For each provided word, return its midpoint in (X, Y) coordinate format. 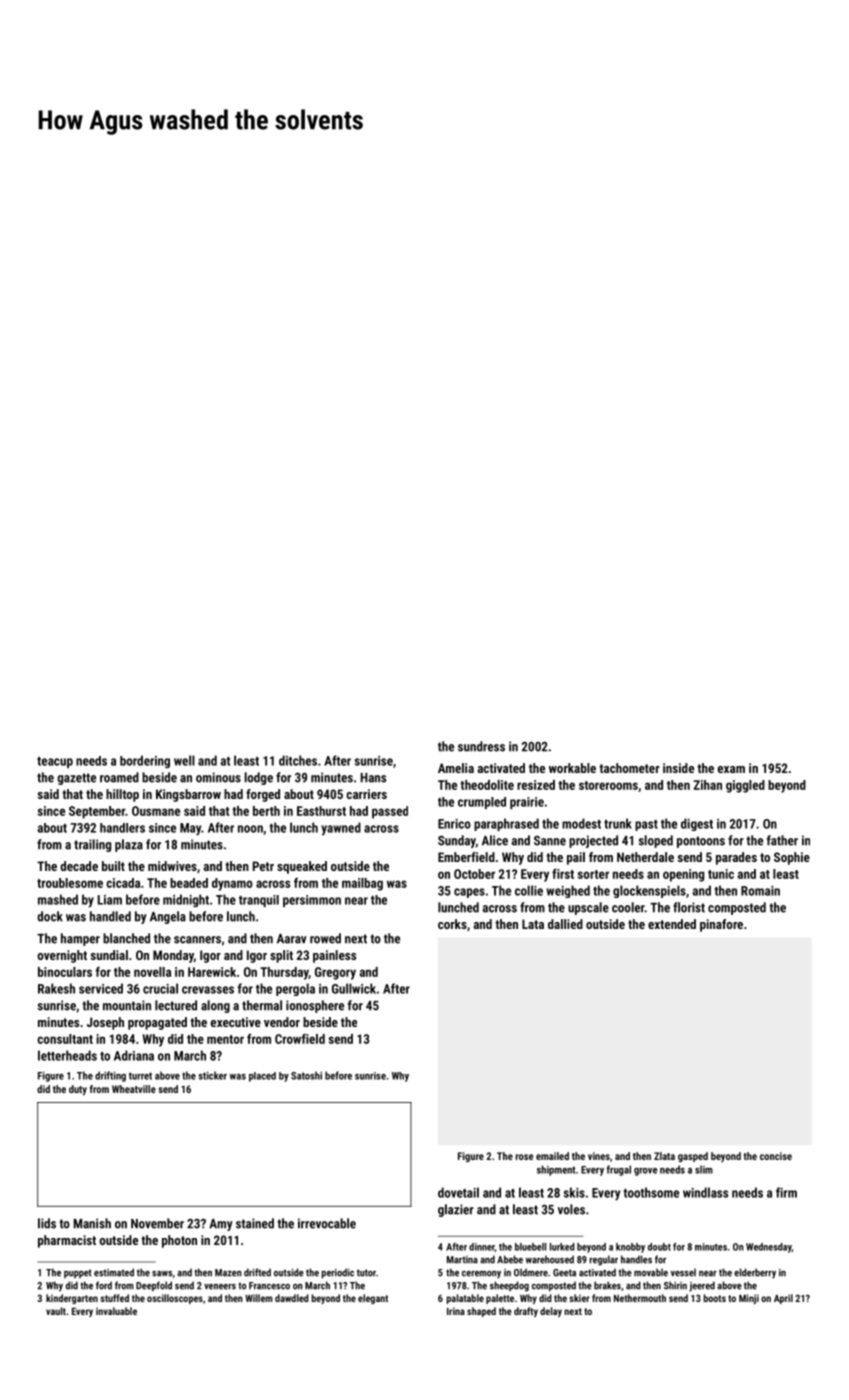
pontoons (701, 842)
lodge (258, 778)
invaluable (116, 1311)
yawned (341, 829)
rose (524, 1157)
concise (776, 1156)
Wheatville (134, 1089)
